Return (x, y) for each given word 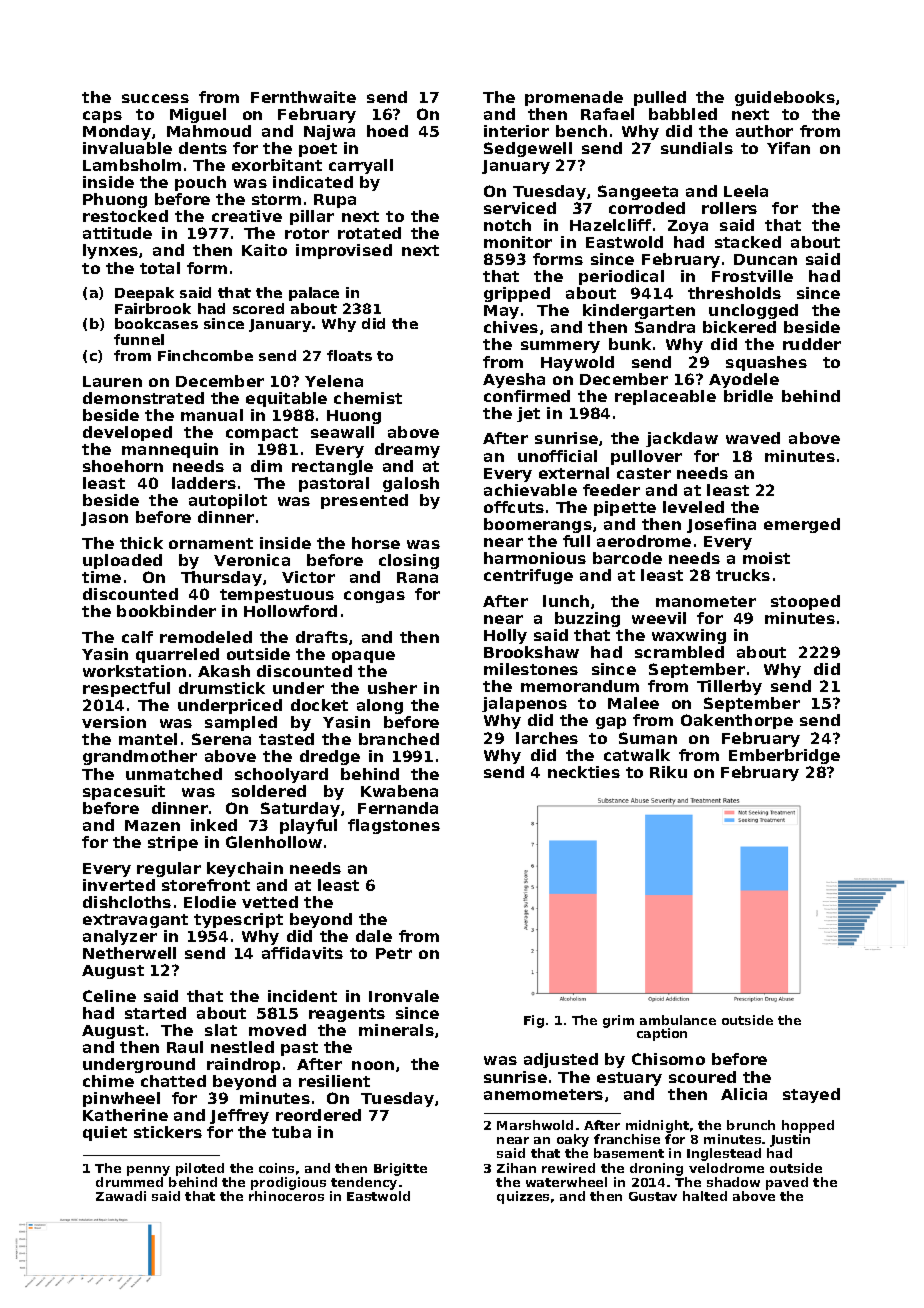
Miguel (198, 115)
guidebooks (785, 98)
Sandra (665, 327)
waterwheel (566, 1182)
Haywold (577, 363)
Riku (668, 772)
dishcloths (127, 902)
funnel (139, 339)
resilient (334, 1081)
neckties (584, 772)
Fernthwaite (303, 97)
